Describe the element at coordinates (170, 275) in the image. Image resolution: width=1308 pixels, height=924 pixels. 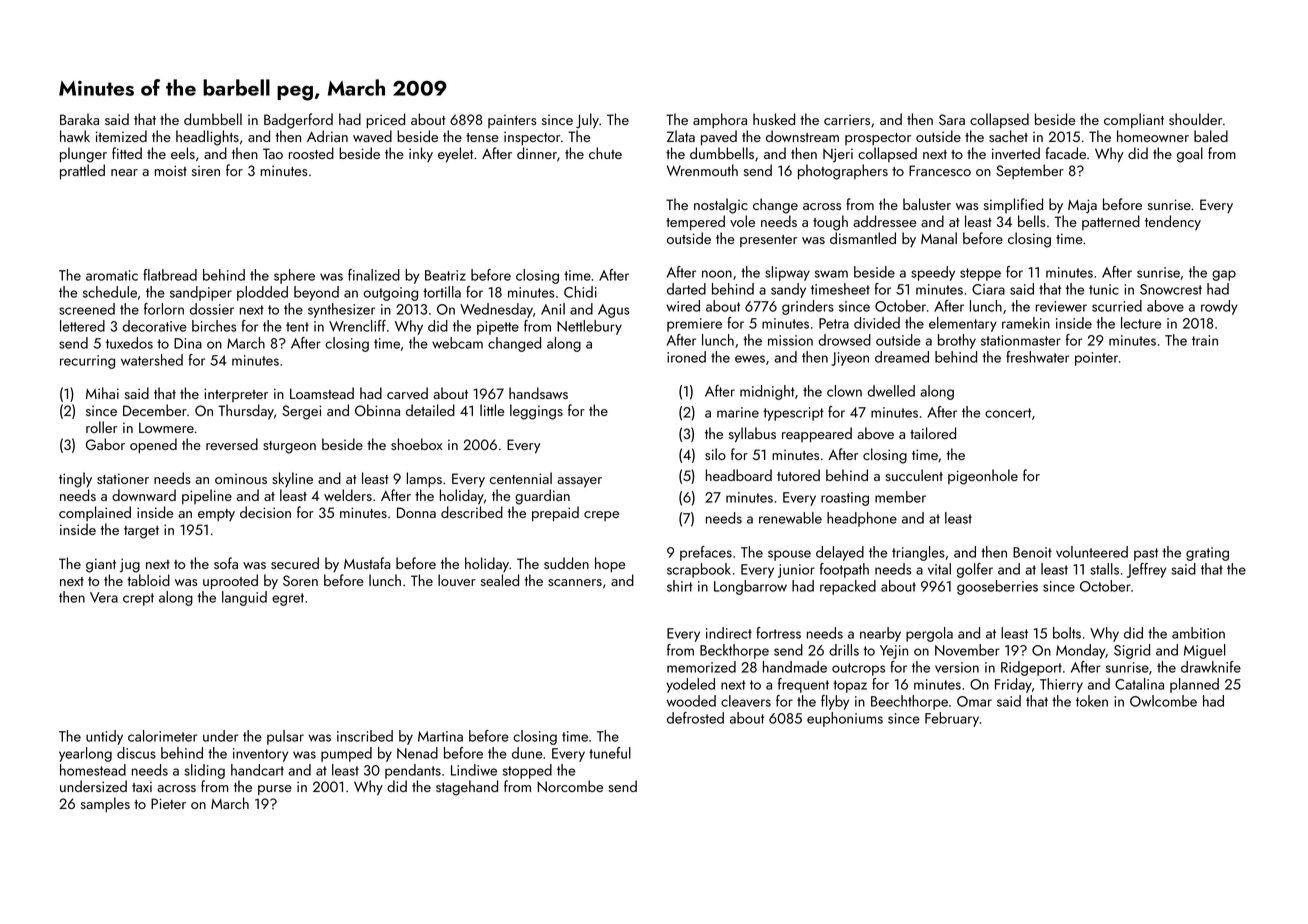
I see `flatbread` at that location.
